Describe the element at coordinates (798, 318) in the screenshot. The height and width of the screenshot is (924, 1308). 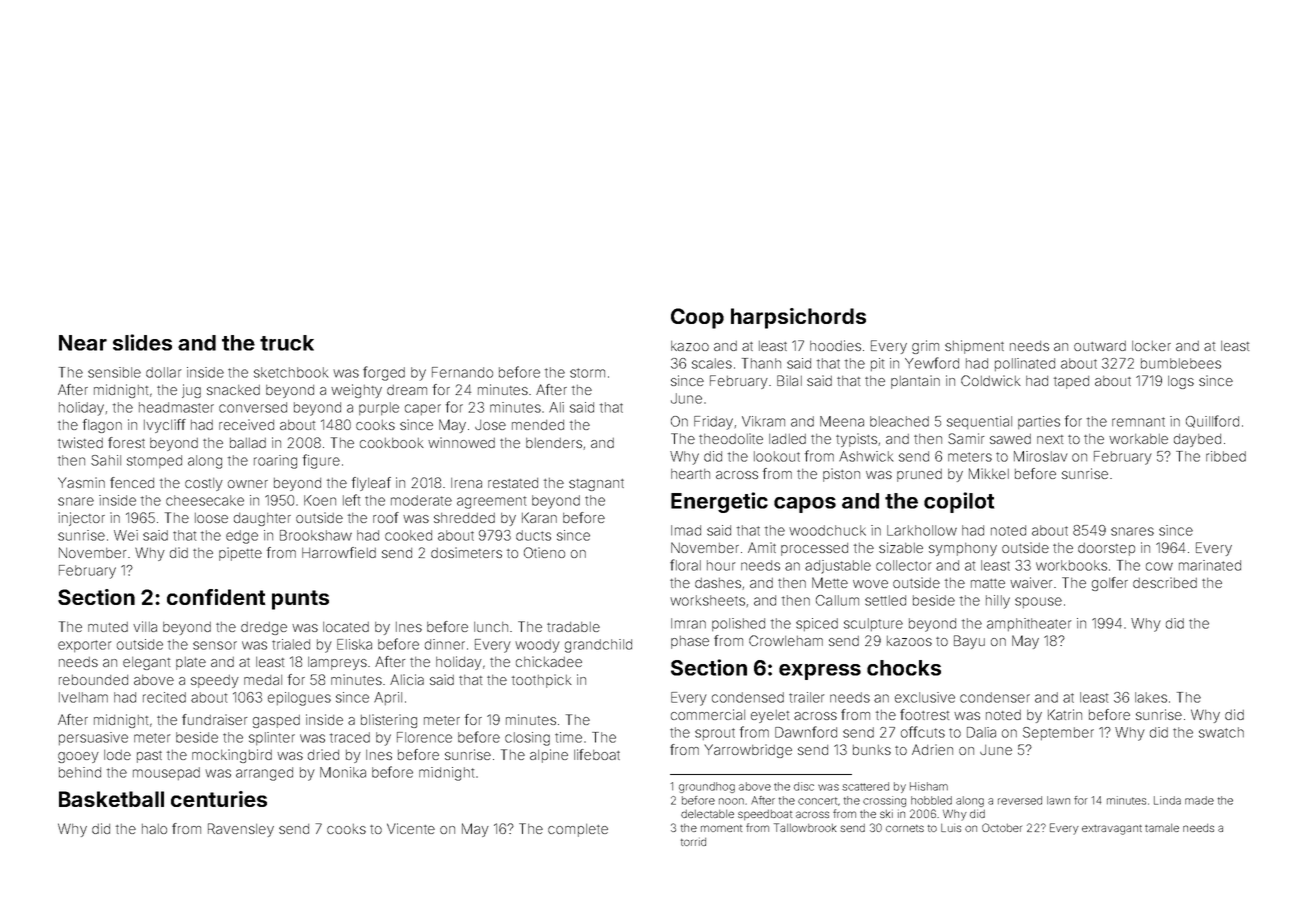
I see `harpsichords` at that location.
